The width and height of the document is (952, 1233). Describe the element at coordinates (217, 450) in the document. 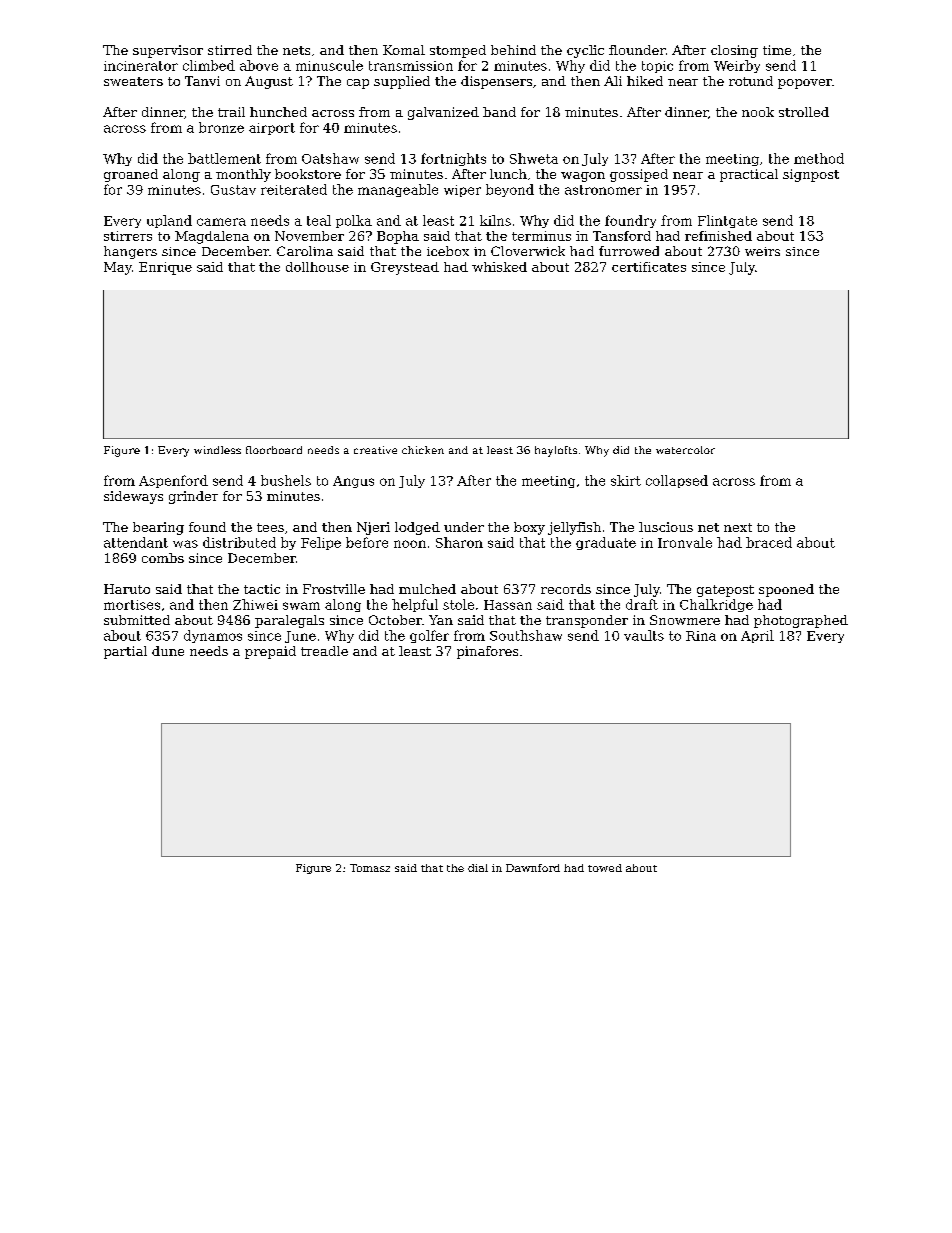

I see `windless` at that location.
